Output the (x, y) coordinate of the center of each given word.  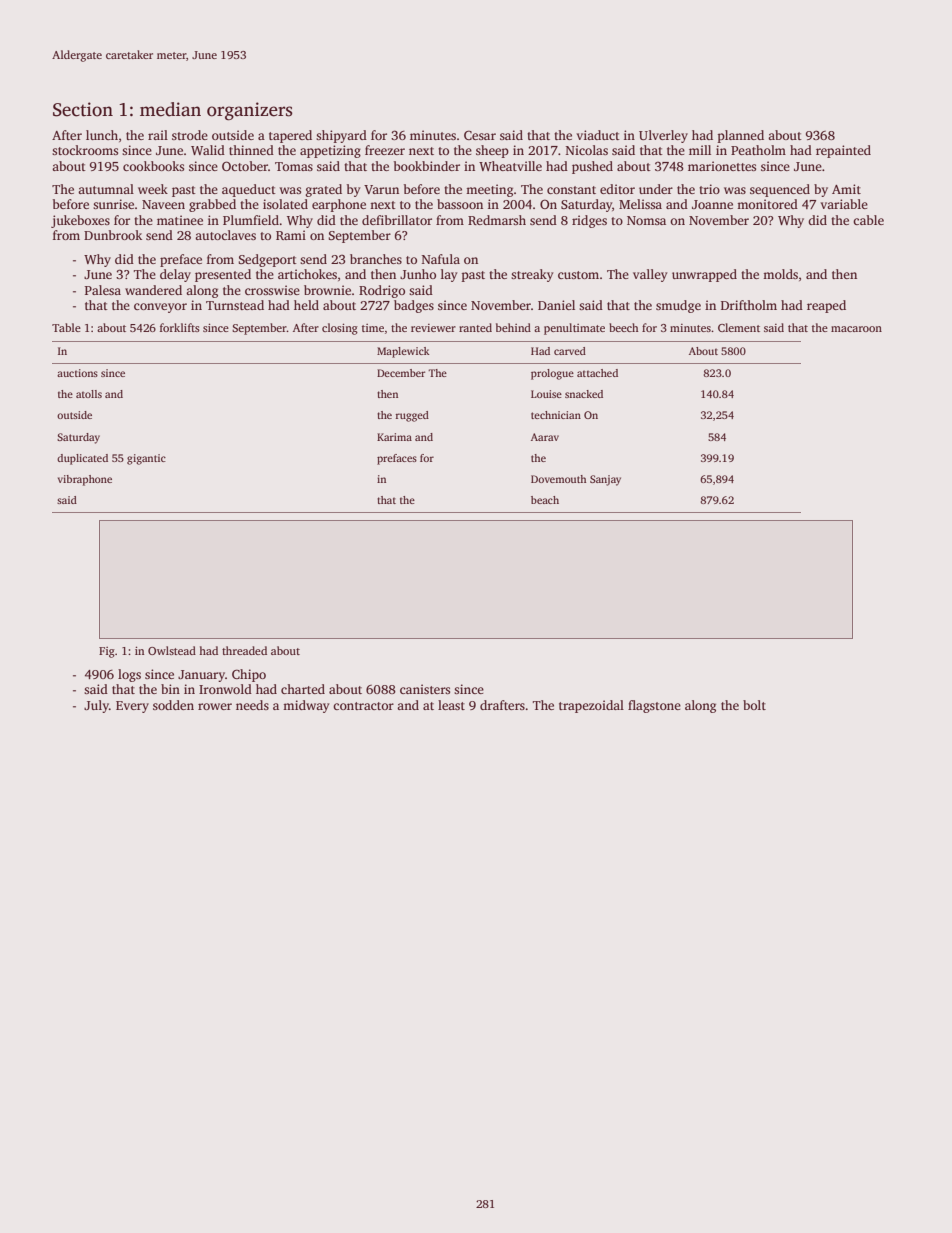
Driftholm (749, 305)
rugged (412, 416)
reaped (826, 306)
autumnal (106, 189)
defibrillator (397, 220)
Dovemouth (558, 479)
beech (624, 327)
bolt (754, 705)
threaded (244, 650)
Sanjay (605, 480)
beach (545, 500)
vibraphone (85, 480)
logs (129, 675)
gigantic (146, 459)
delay (175, 275)
